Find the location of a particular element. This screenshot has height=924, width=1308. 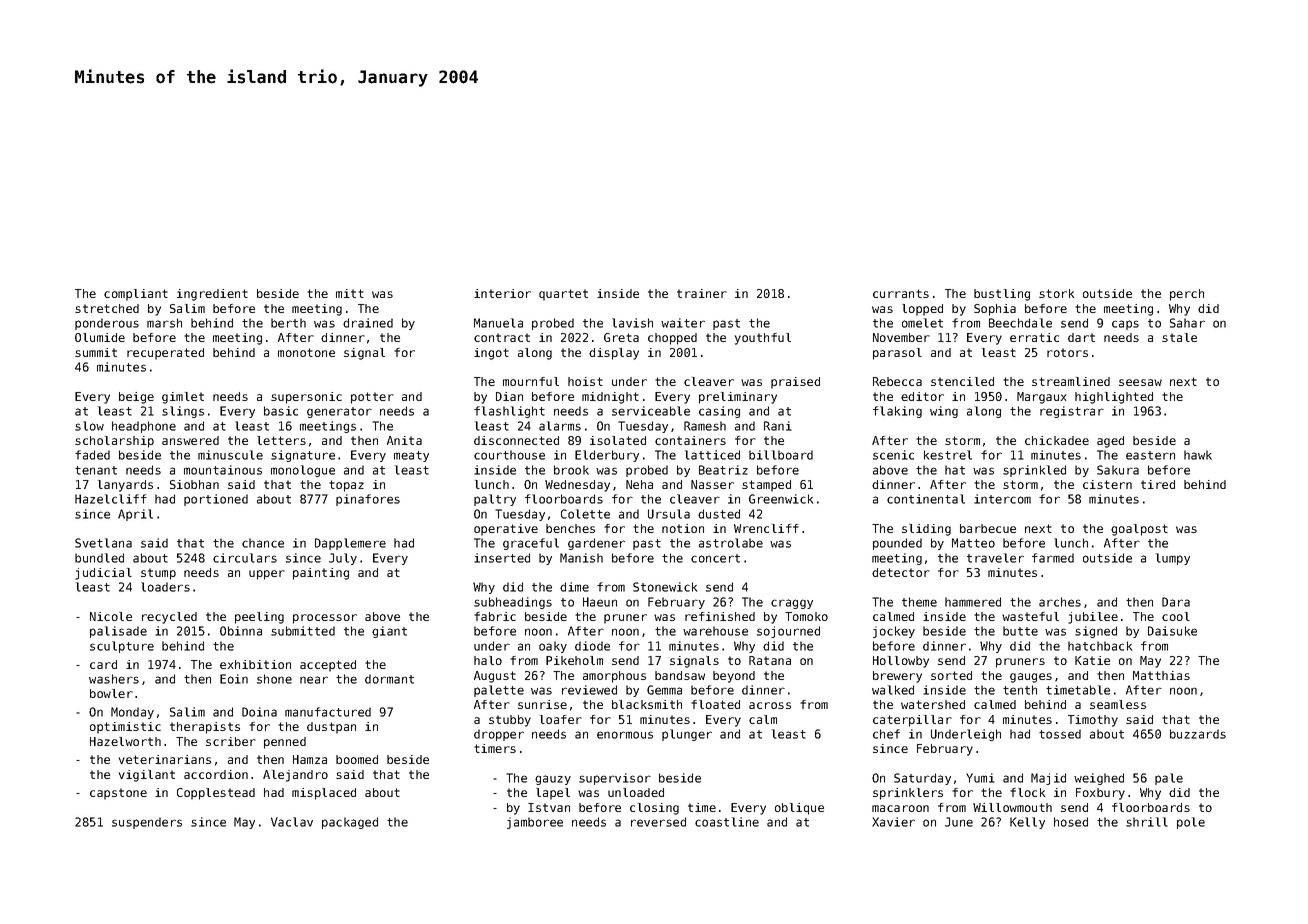

chef is located at coordinates (886, 734).
